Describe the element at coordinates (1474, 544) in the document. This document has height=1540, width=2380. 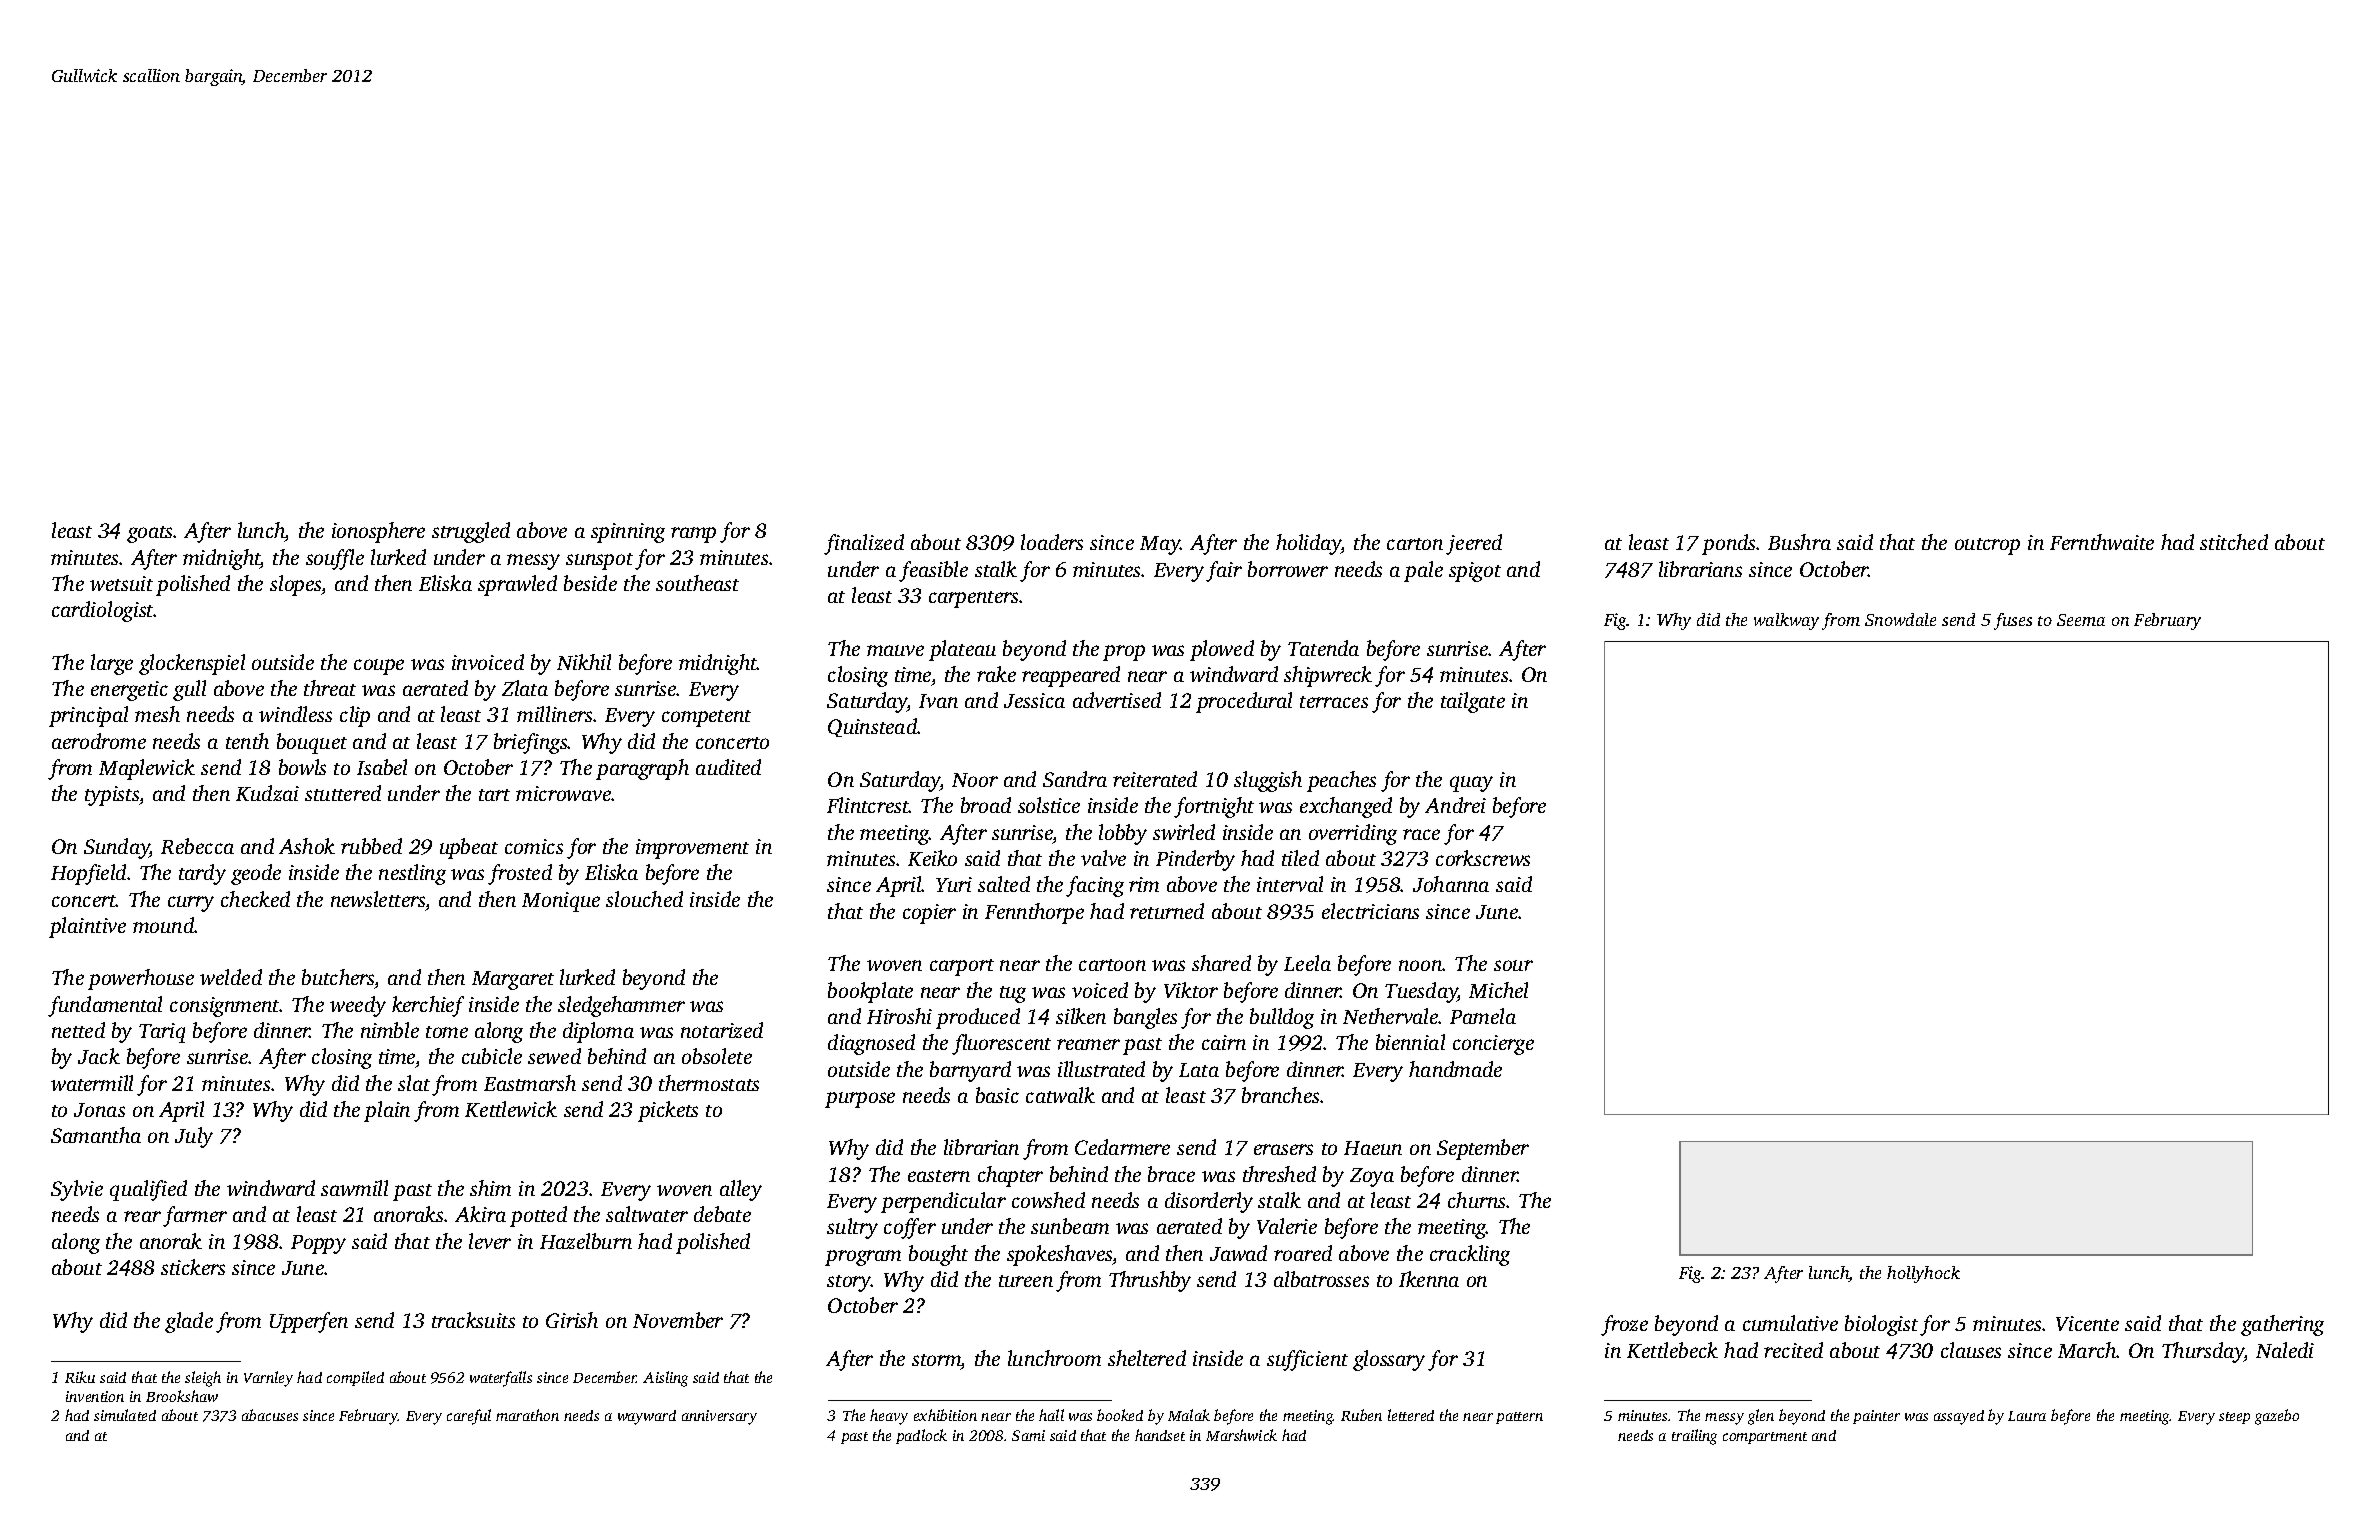
I see `jeered` at that location.
